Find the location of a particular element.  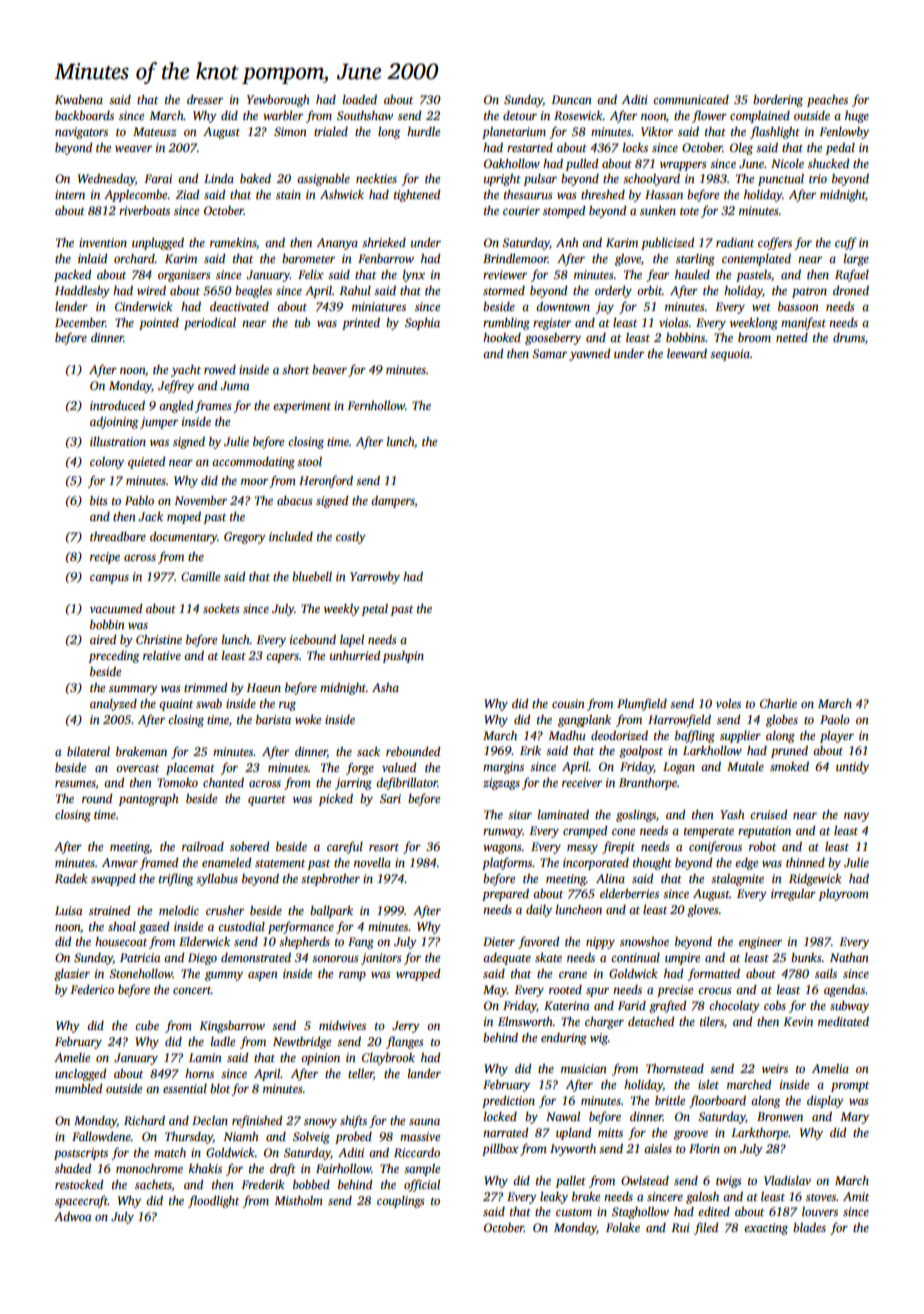

Yewborough is located at coordinates (278, 101).
